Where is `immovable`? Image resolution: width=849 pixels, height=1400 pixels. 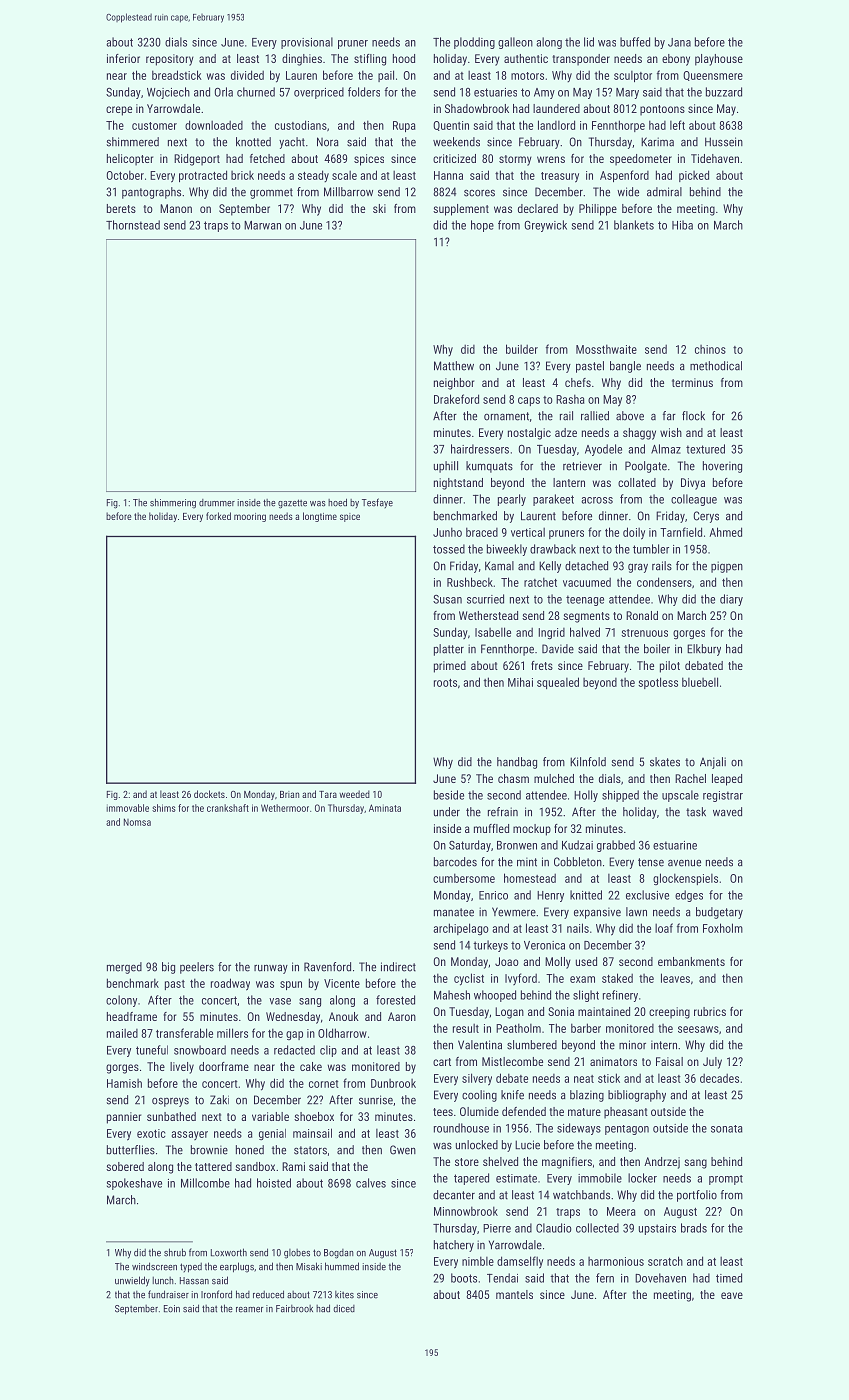
immovable is located at coordinates (127, 808).
